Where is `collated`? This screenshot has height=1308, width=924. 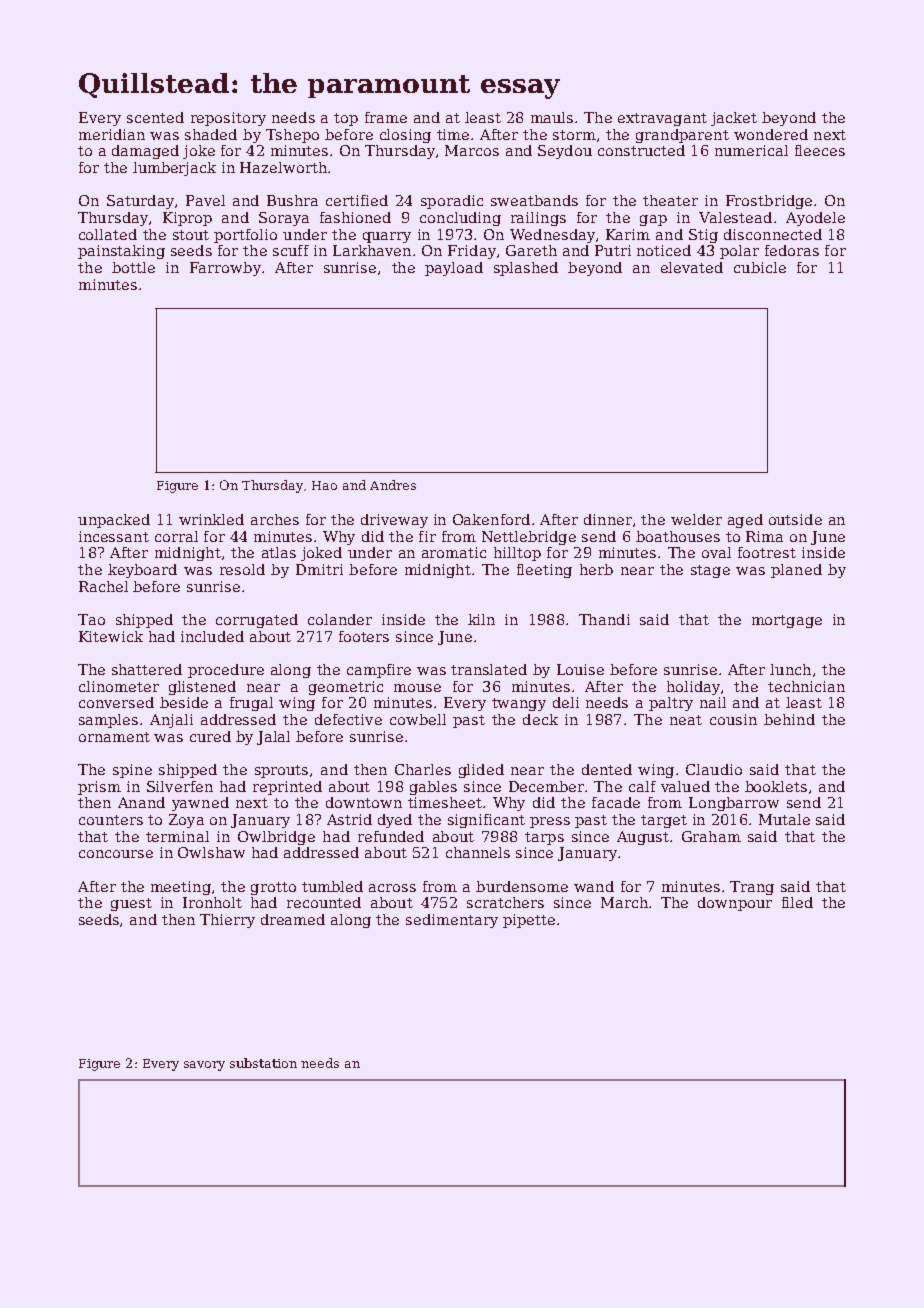 collated is located at coordinates (108, 234).
